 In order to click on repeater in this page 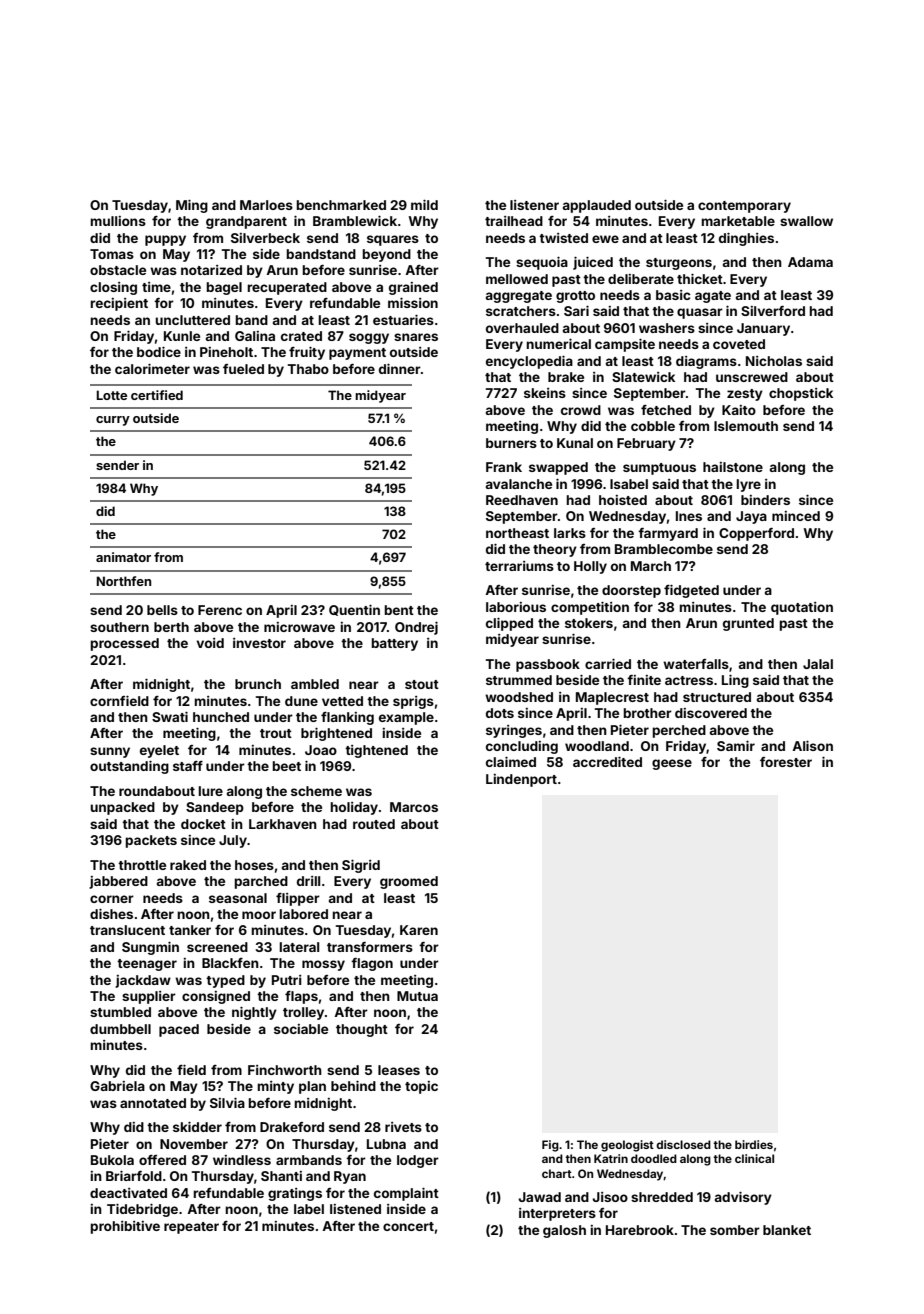, I will do `click(191, 1228)`.
